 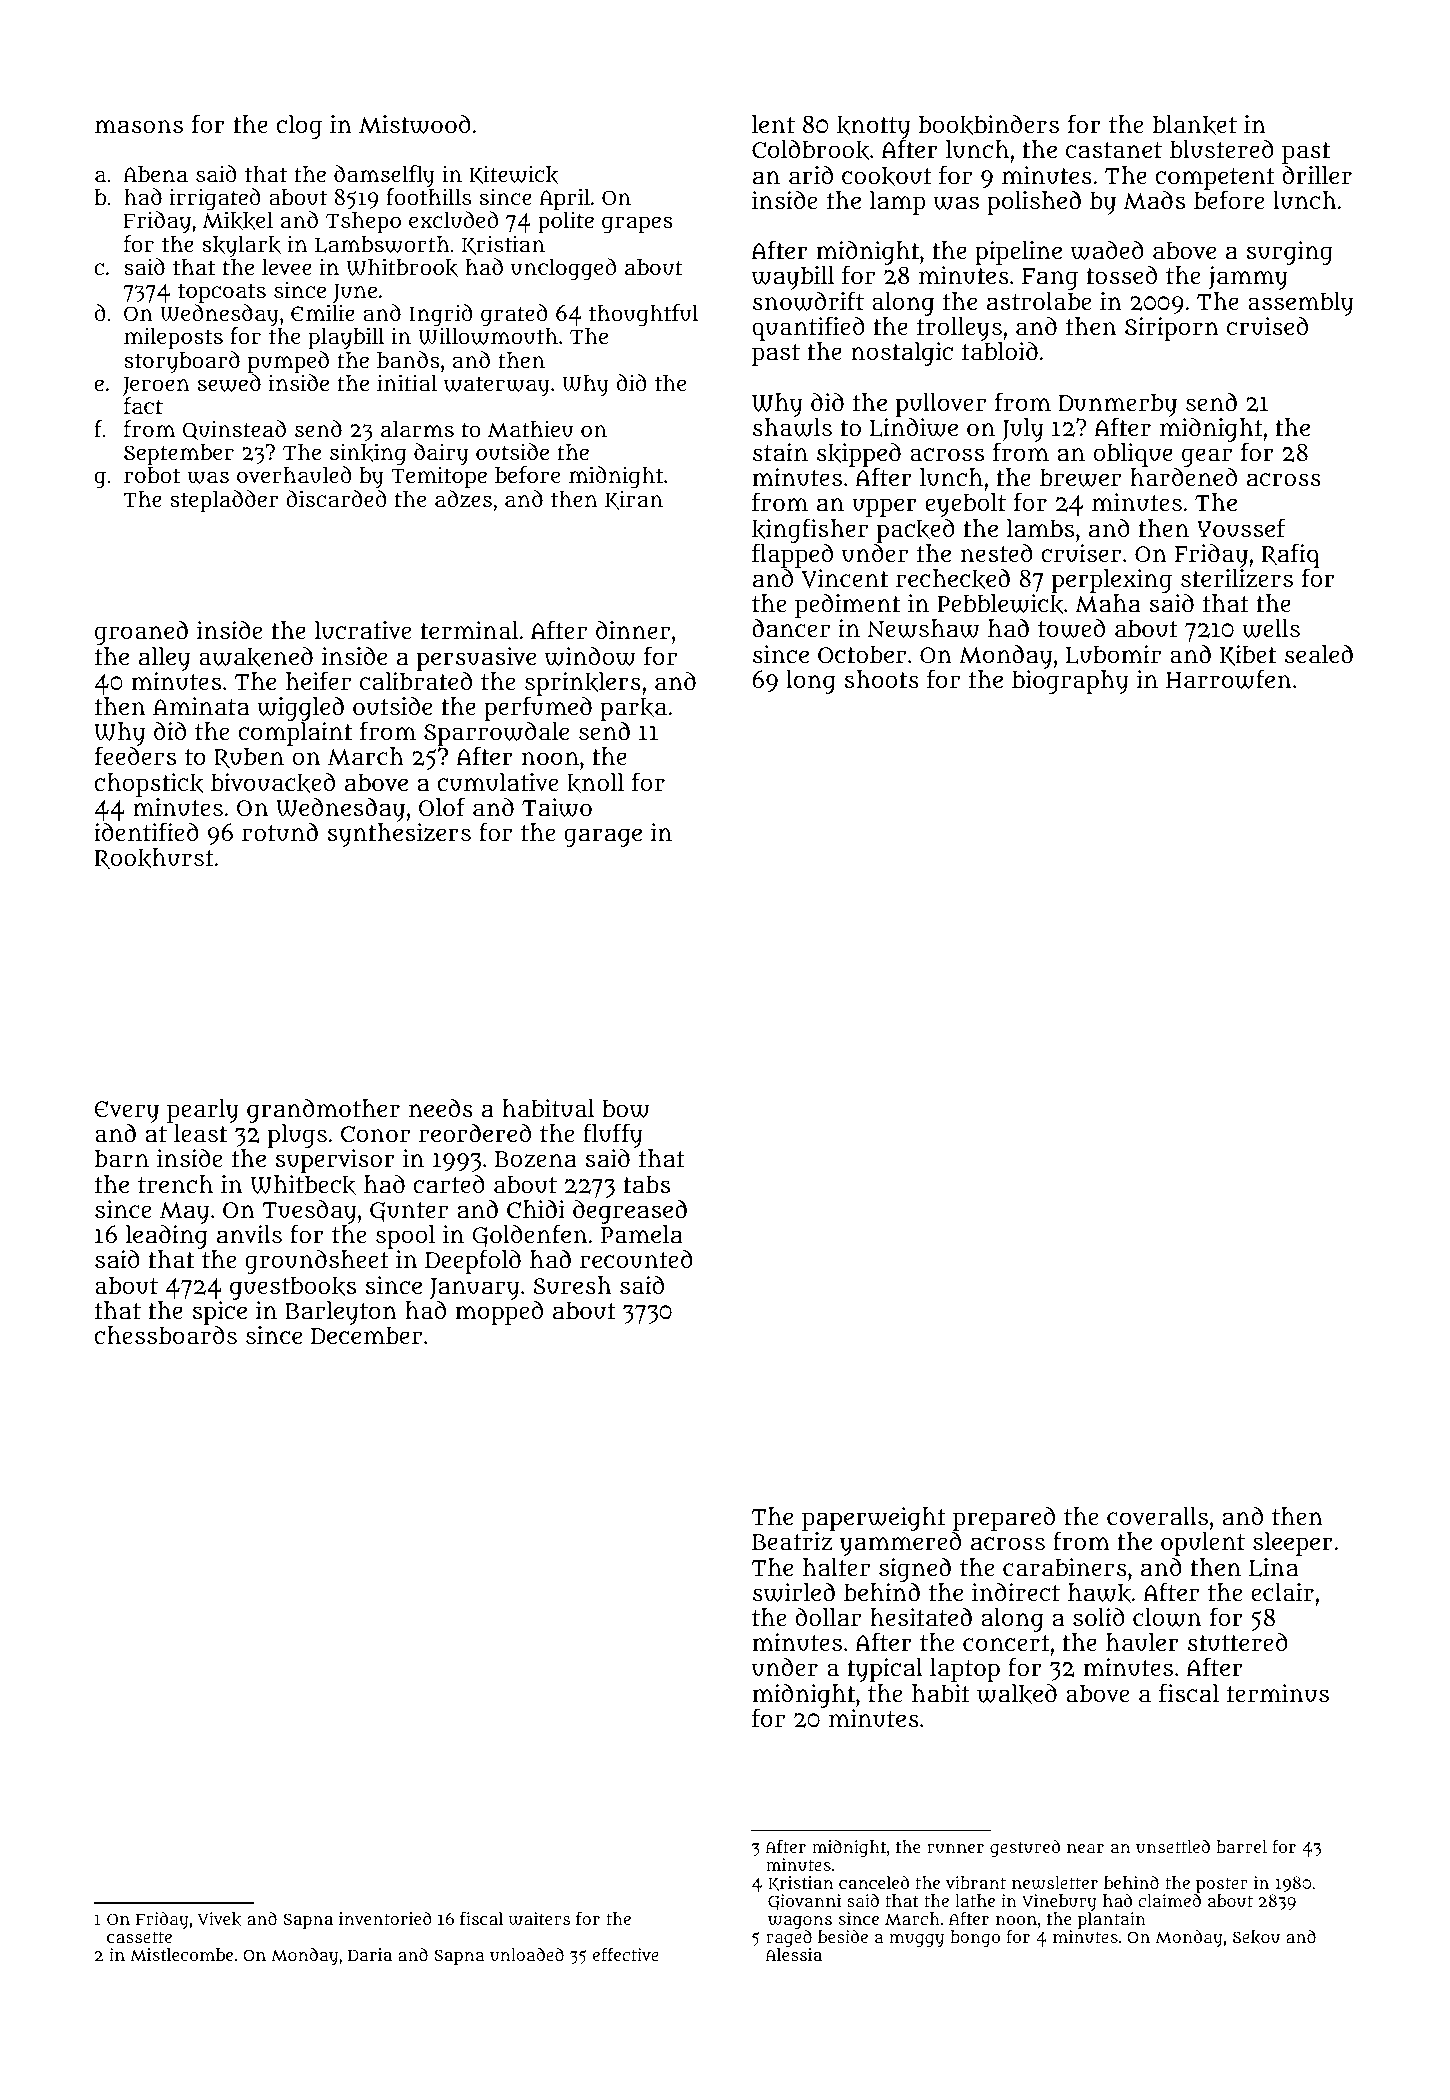 What do you see at coordinates (637, 225) in the image?
I see `grapes` at bounding box center [637, 225].
